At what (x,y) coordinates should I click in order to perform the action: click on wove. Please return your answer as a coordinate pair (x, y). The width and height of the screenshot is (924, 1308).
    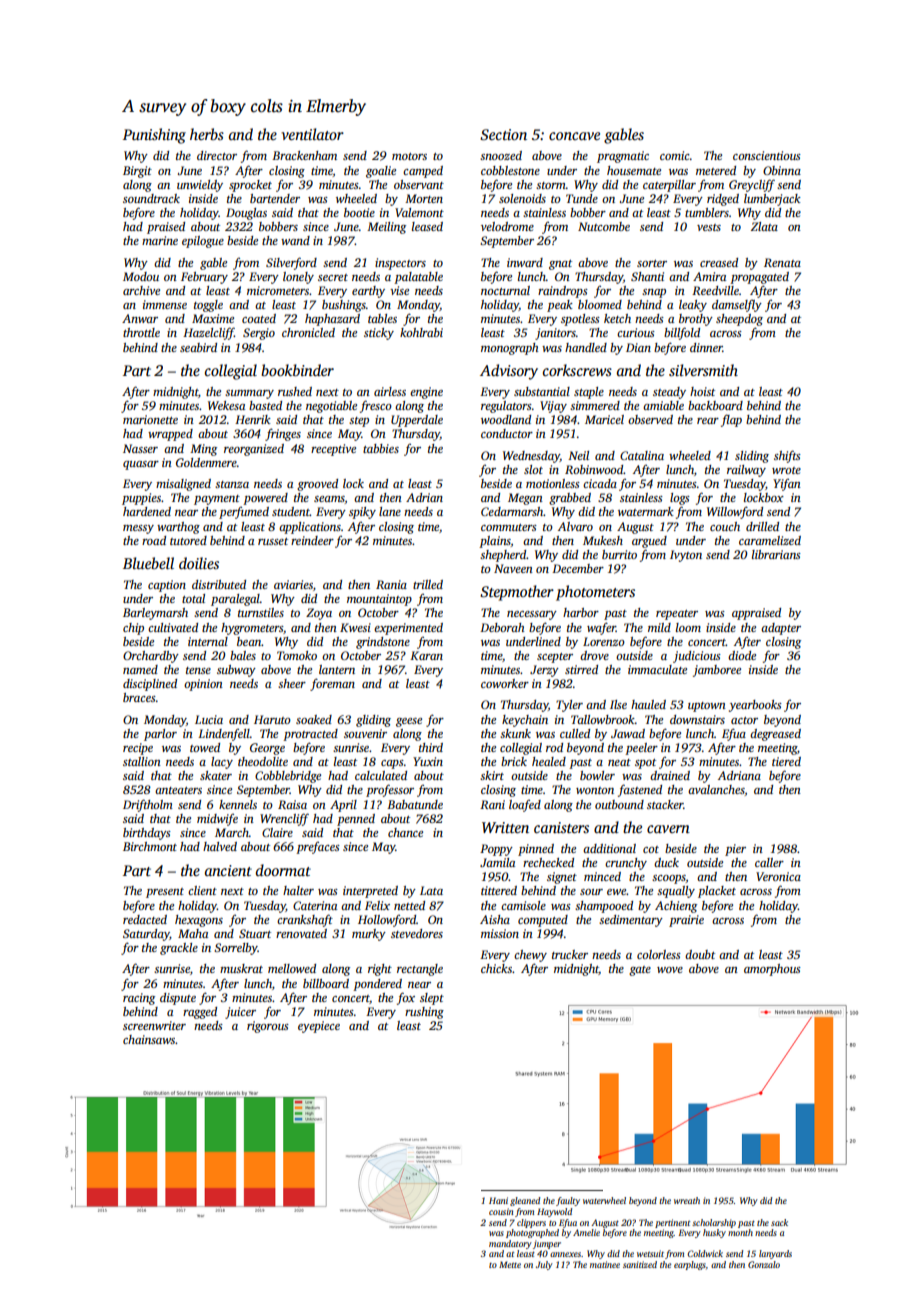
    Looking at the image, I should click on (670, 970).
